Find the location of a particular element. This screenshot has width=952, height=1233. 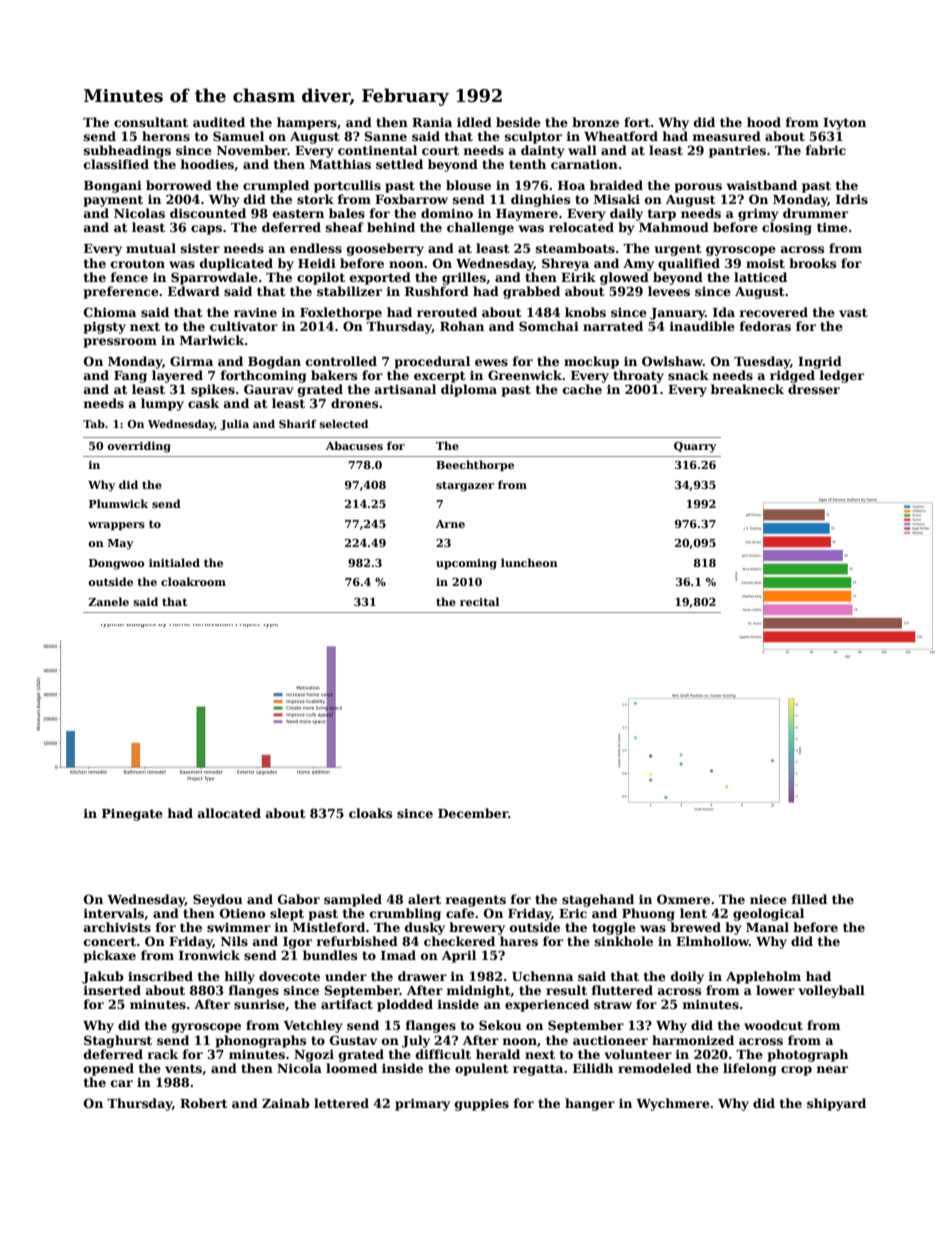

recital is located at coordinates (479, 601).
